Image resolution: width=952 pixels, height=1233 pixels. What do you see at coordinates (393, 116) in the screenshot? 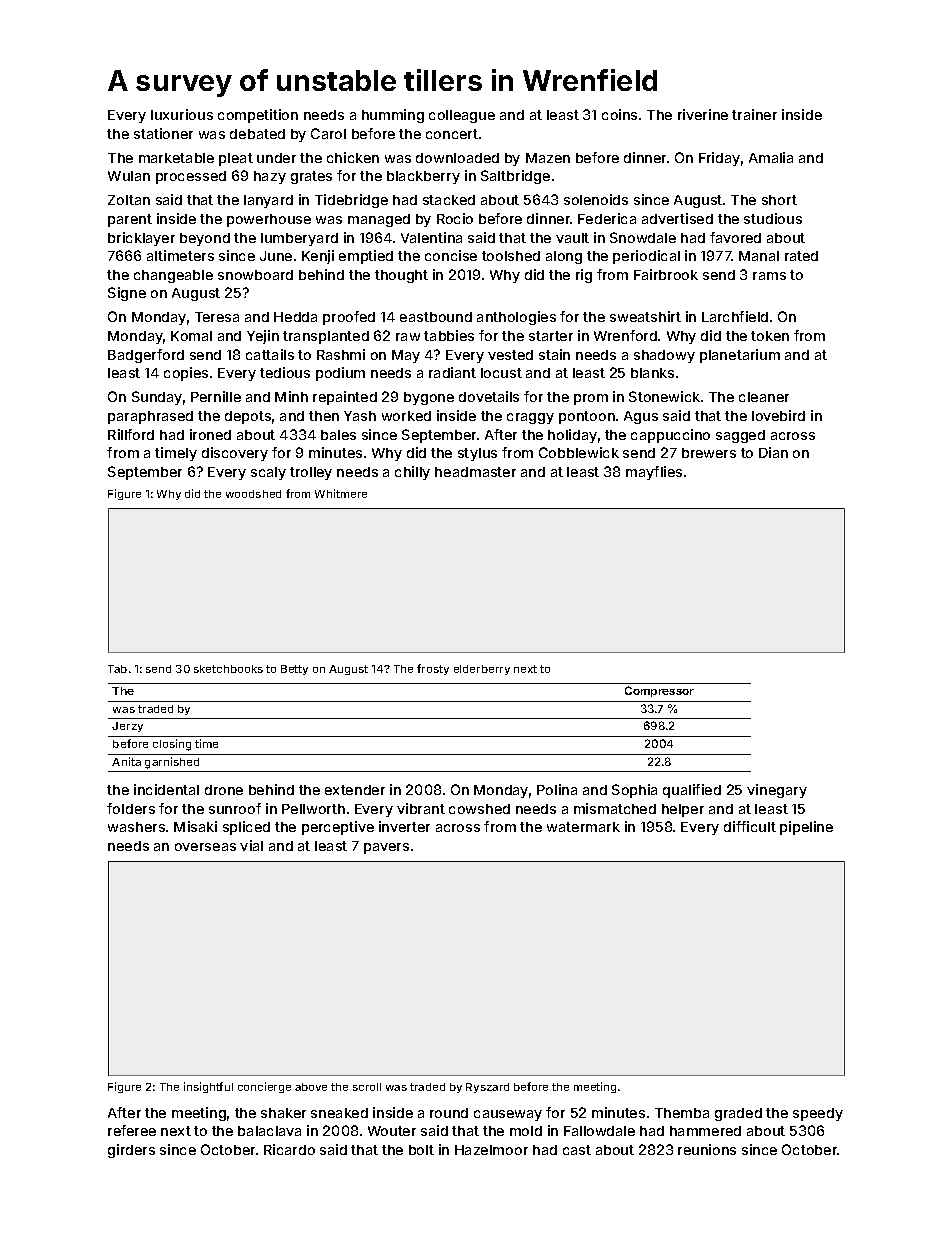
I see `humming` at bounding box center [393, 116].
